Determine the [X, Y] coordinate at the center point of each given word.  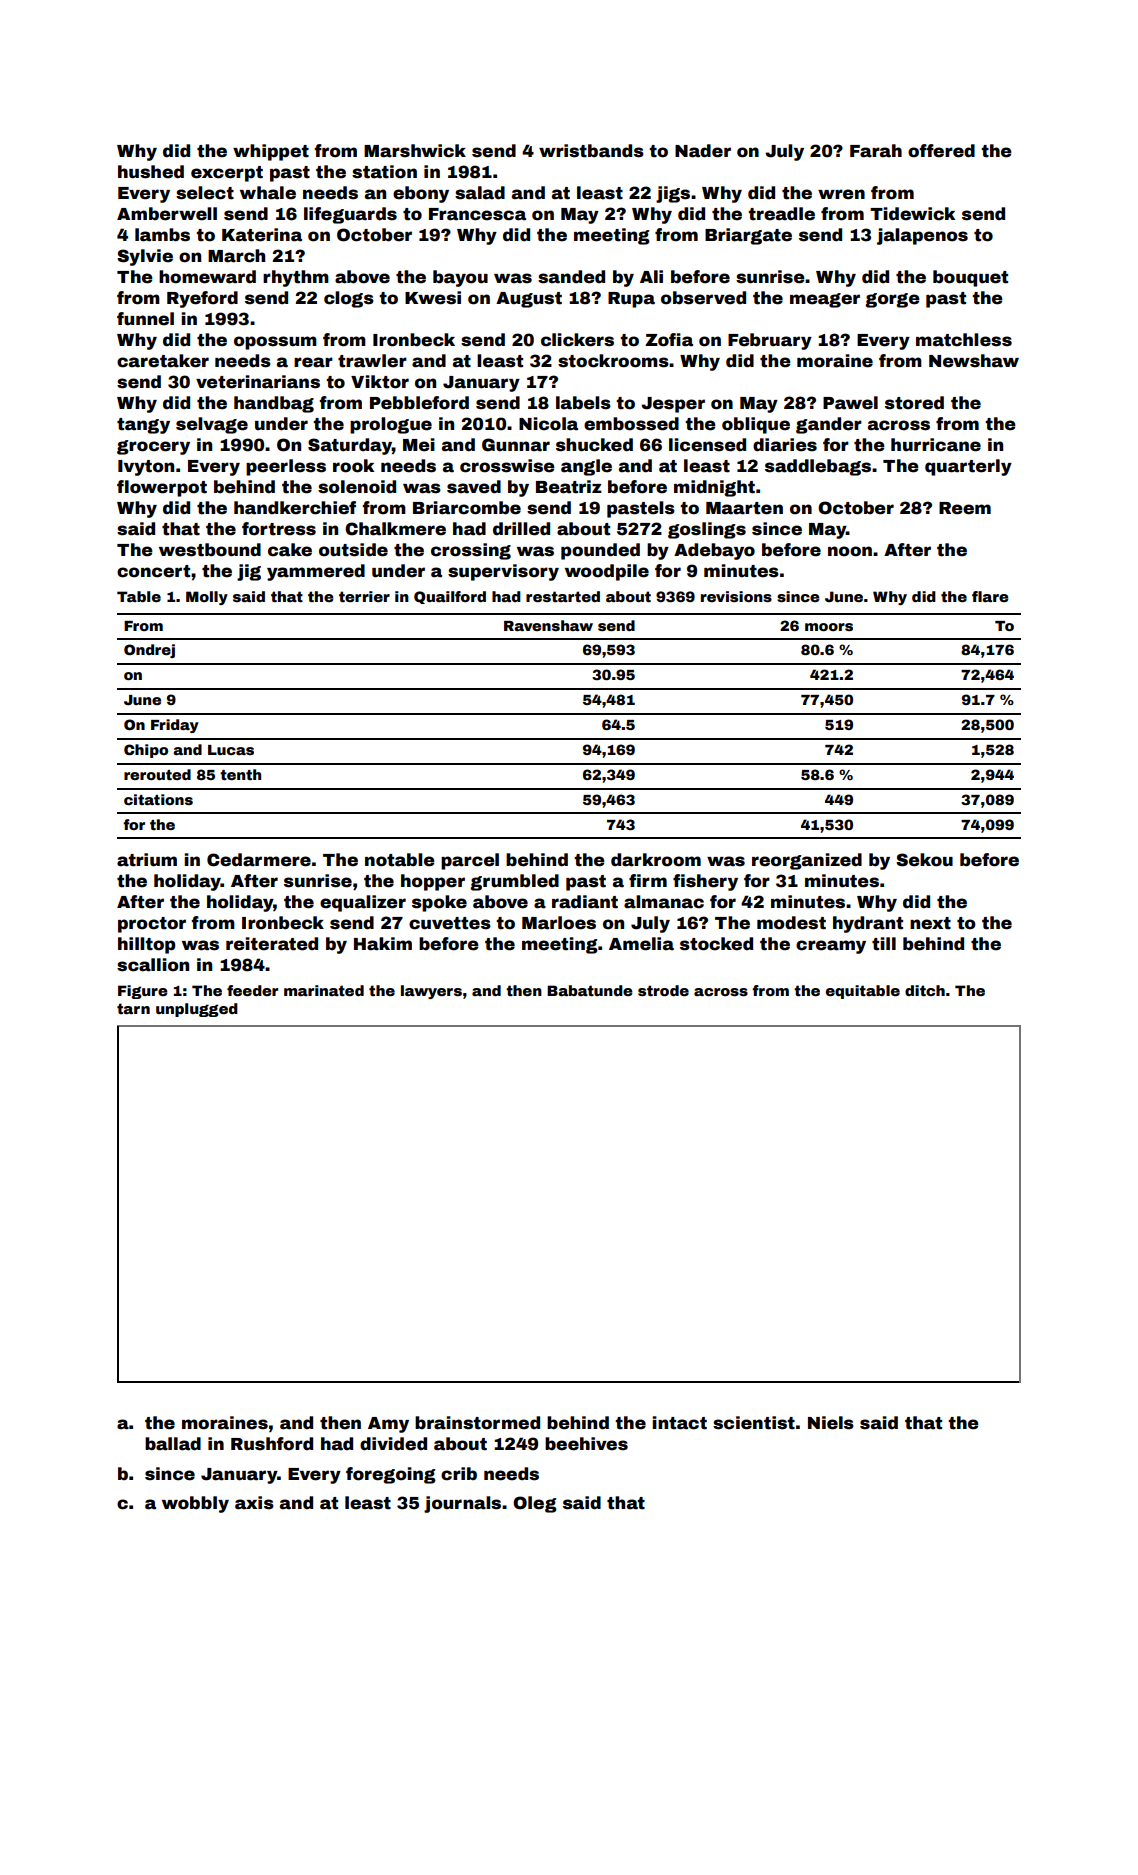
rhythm [296, 278]
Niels [831, 1423]
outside [353, 550]
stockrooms [613, 361]
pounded [600, 551]
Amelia [641, 944]
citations [158, 799]
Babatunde [590, 990]
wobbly [195, 1504]
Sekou [924, 860]
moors [829, 627]
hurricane [936, 445]
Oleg [535, 1504]
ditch [925, 990]
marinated [324, 990]
